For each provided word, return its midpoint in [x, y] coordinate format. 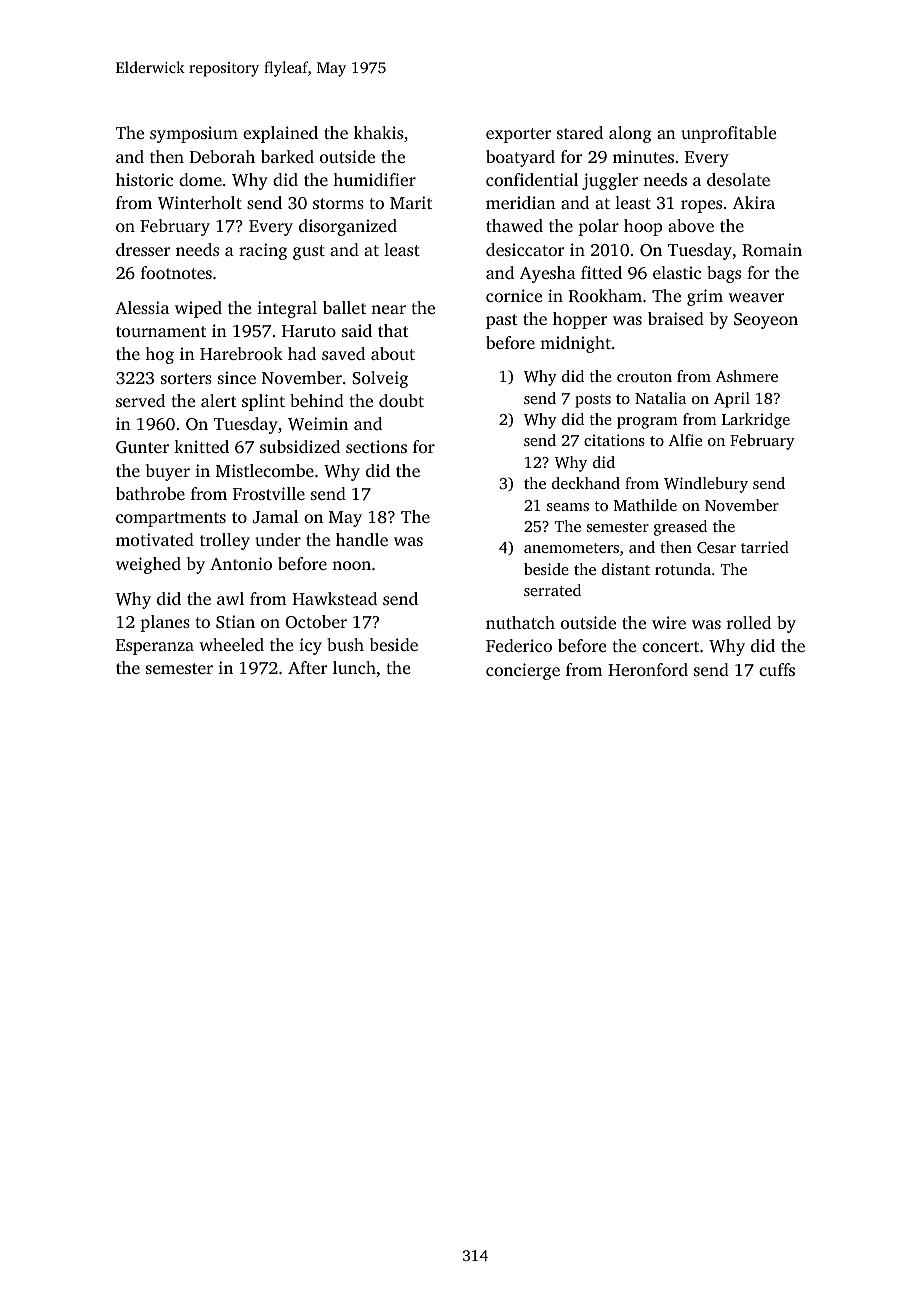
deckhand [586, 483]
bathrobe [150, 493]
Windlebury [706, 485]
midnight [575, 344]
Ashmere [747, 376]
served [140, 400]
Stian [235, 622]
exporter [518, 135]
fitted [601, 272]
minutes [643, 156]
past [502, 321]
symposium [194, 134]
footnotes [176, 272]
